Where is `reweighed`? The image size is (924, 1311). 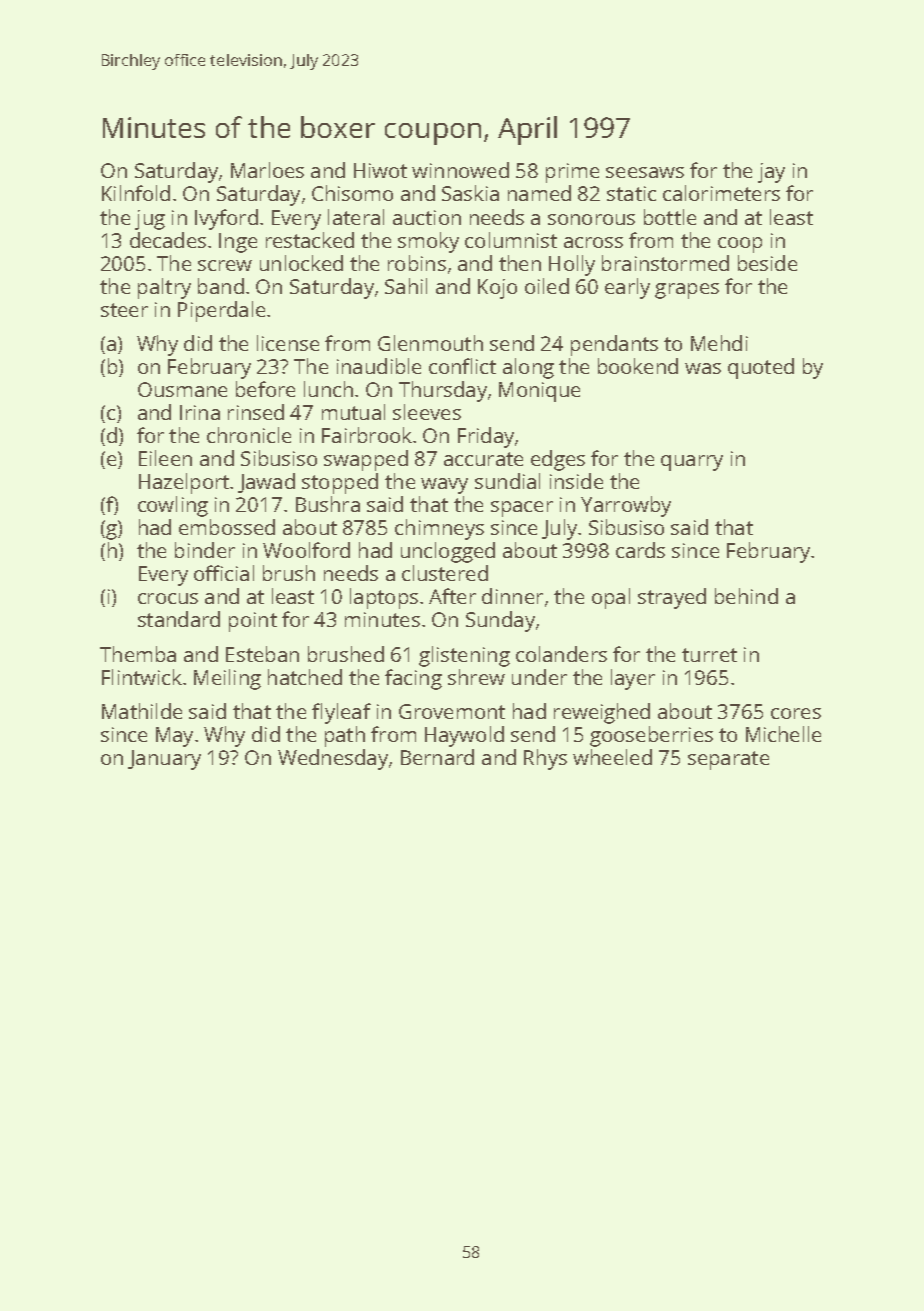 reweighed is located at coordinates (602, 713).
